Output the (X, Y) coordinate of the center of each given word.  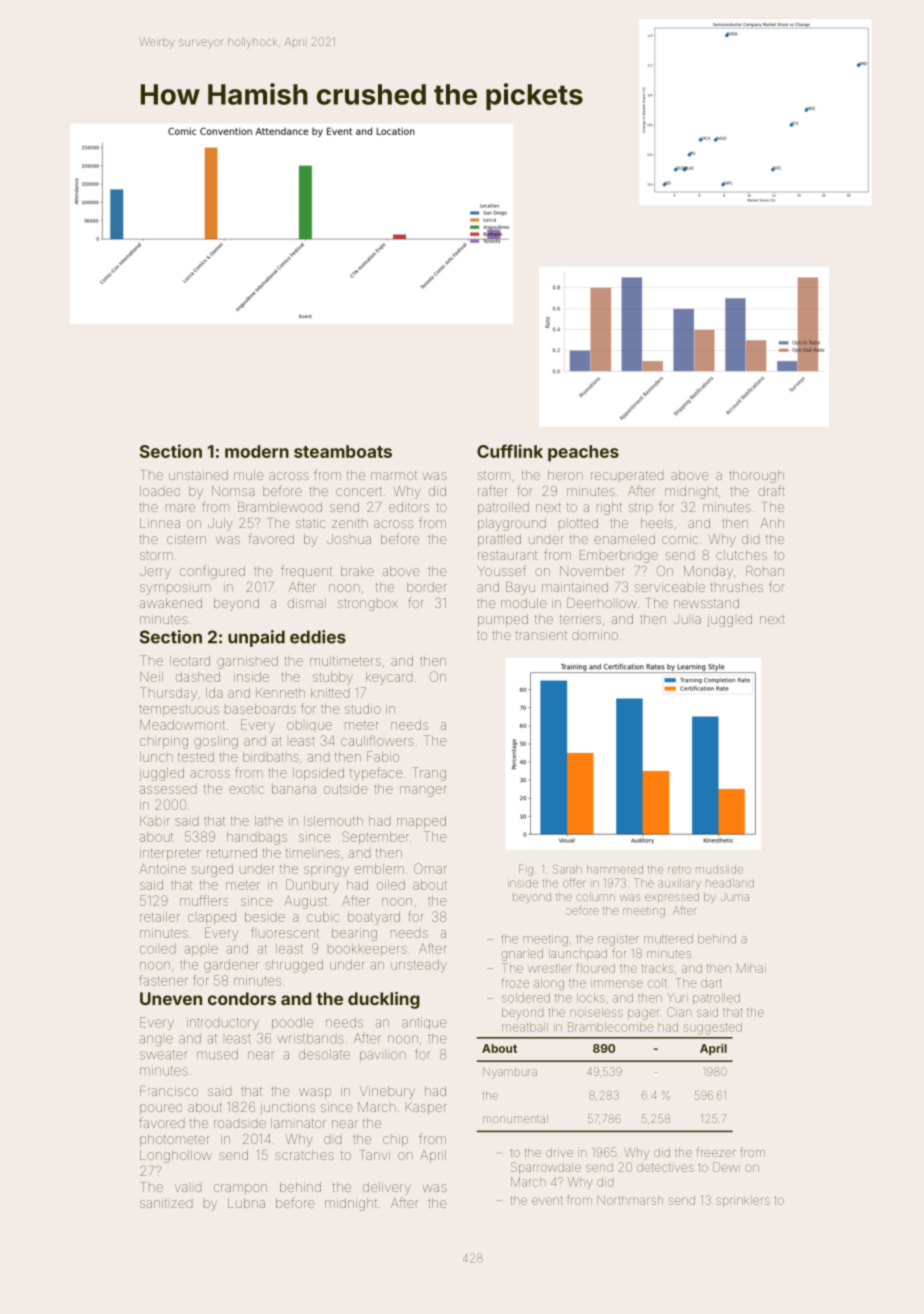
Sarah (567, 869)
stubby (333, 678)
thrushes (737, 587)
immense (617, 983)
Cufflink (510, 451)
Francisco (169, 1091)
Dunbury (312, 886)
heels (657, 523)
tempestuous (179, 710)
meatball (525, 1027)
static (310, 523)
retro (679, 870)
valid (188, 1188)
